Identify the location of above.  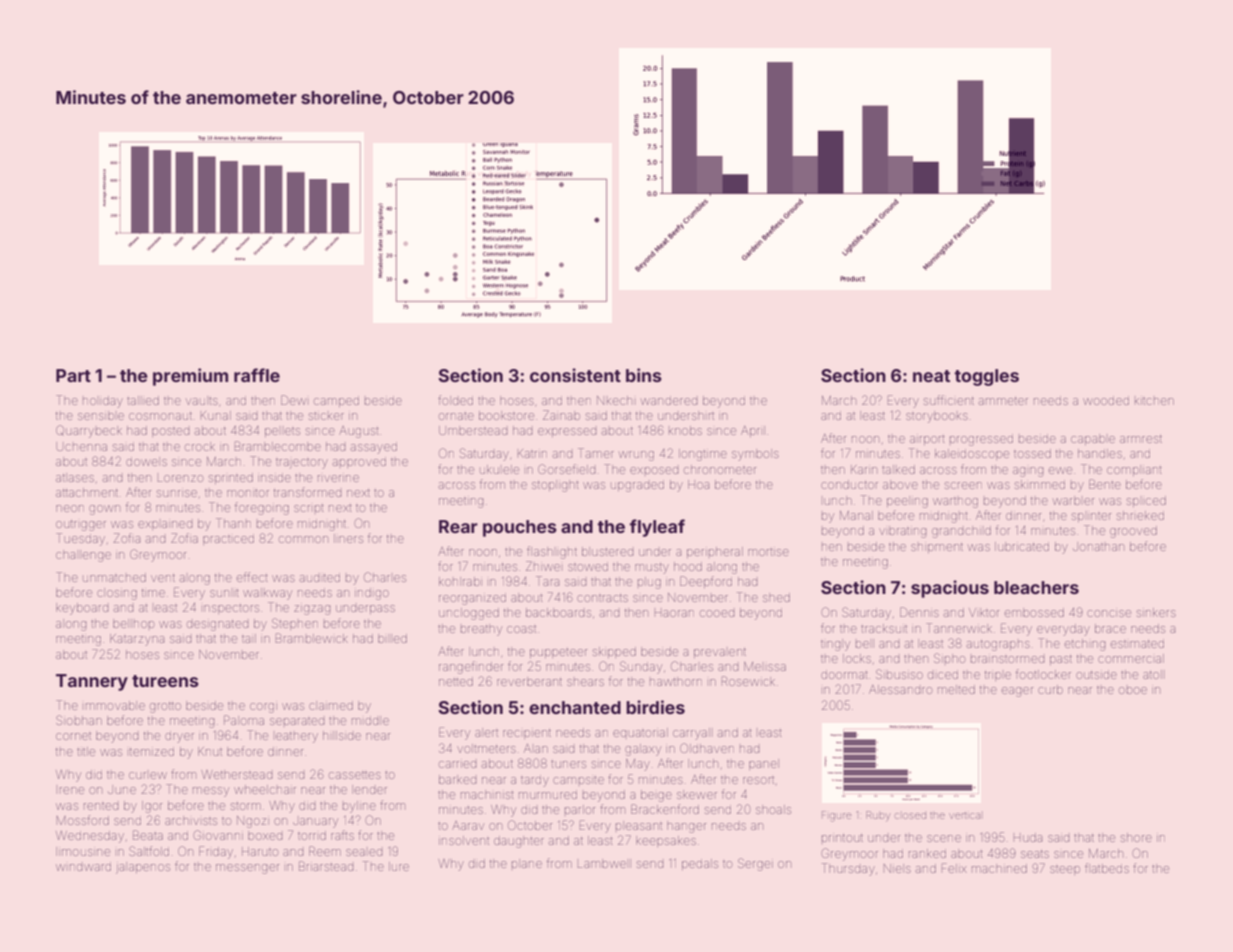
(900, 484).
